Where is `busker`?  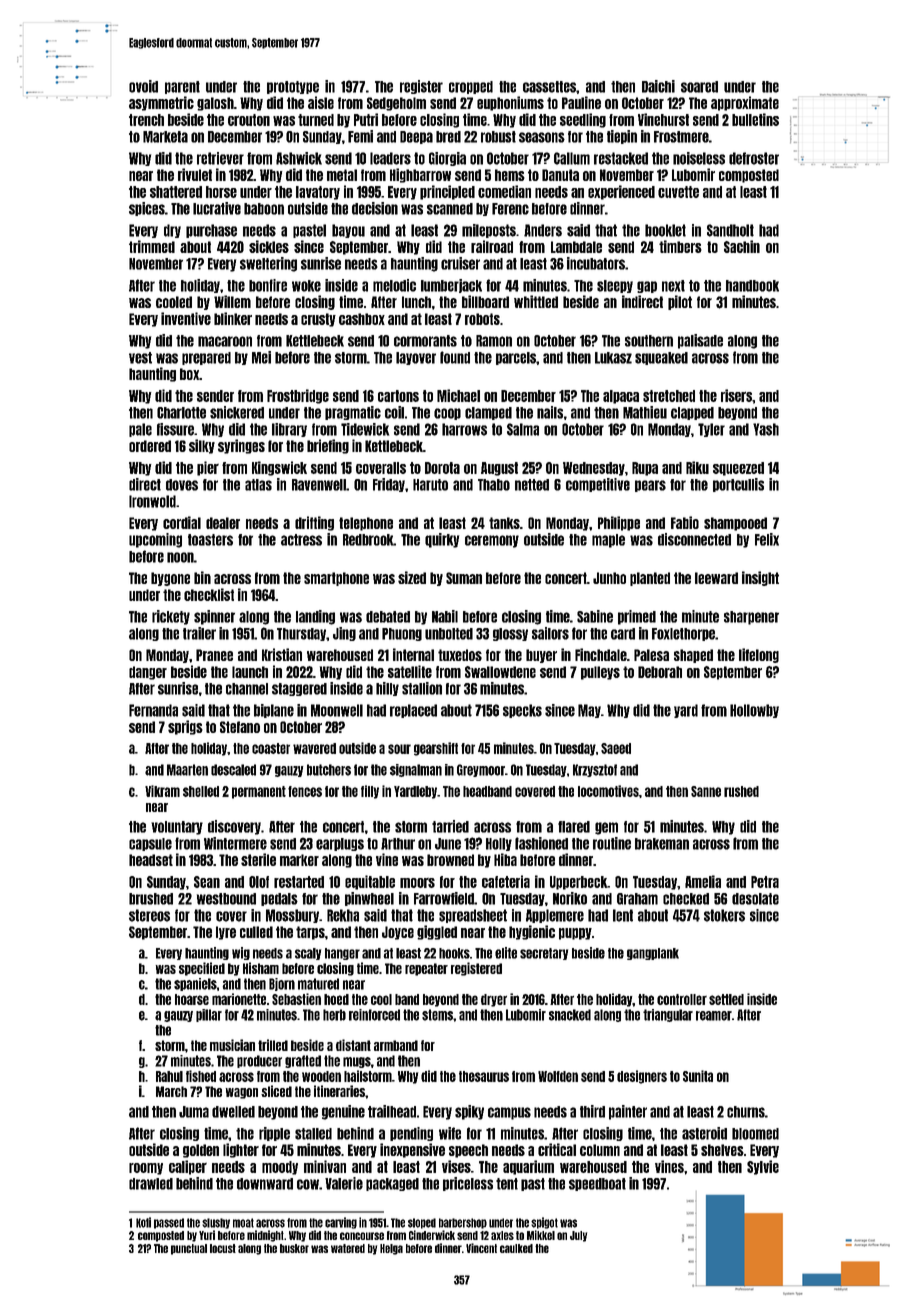
busker is located at coordinates (294, 1248).
